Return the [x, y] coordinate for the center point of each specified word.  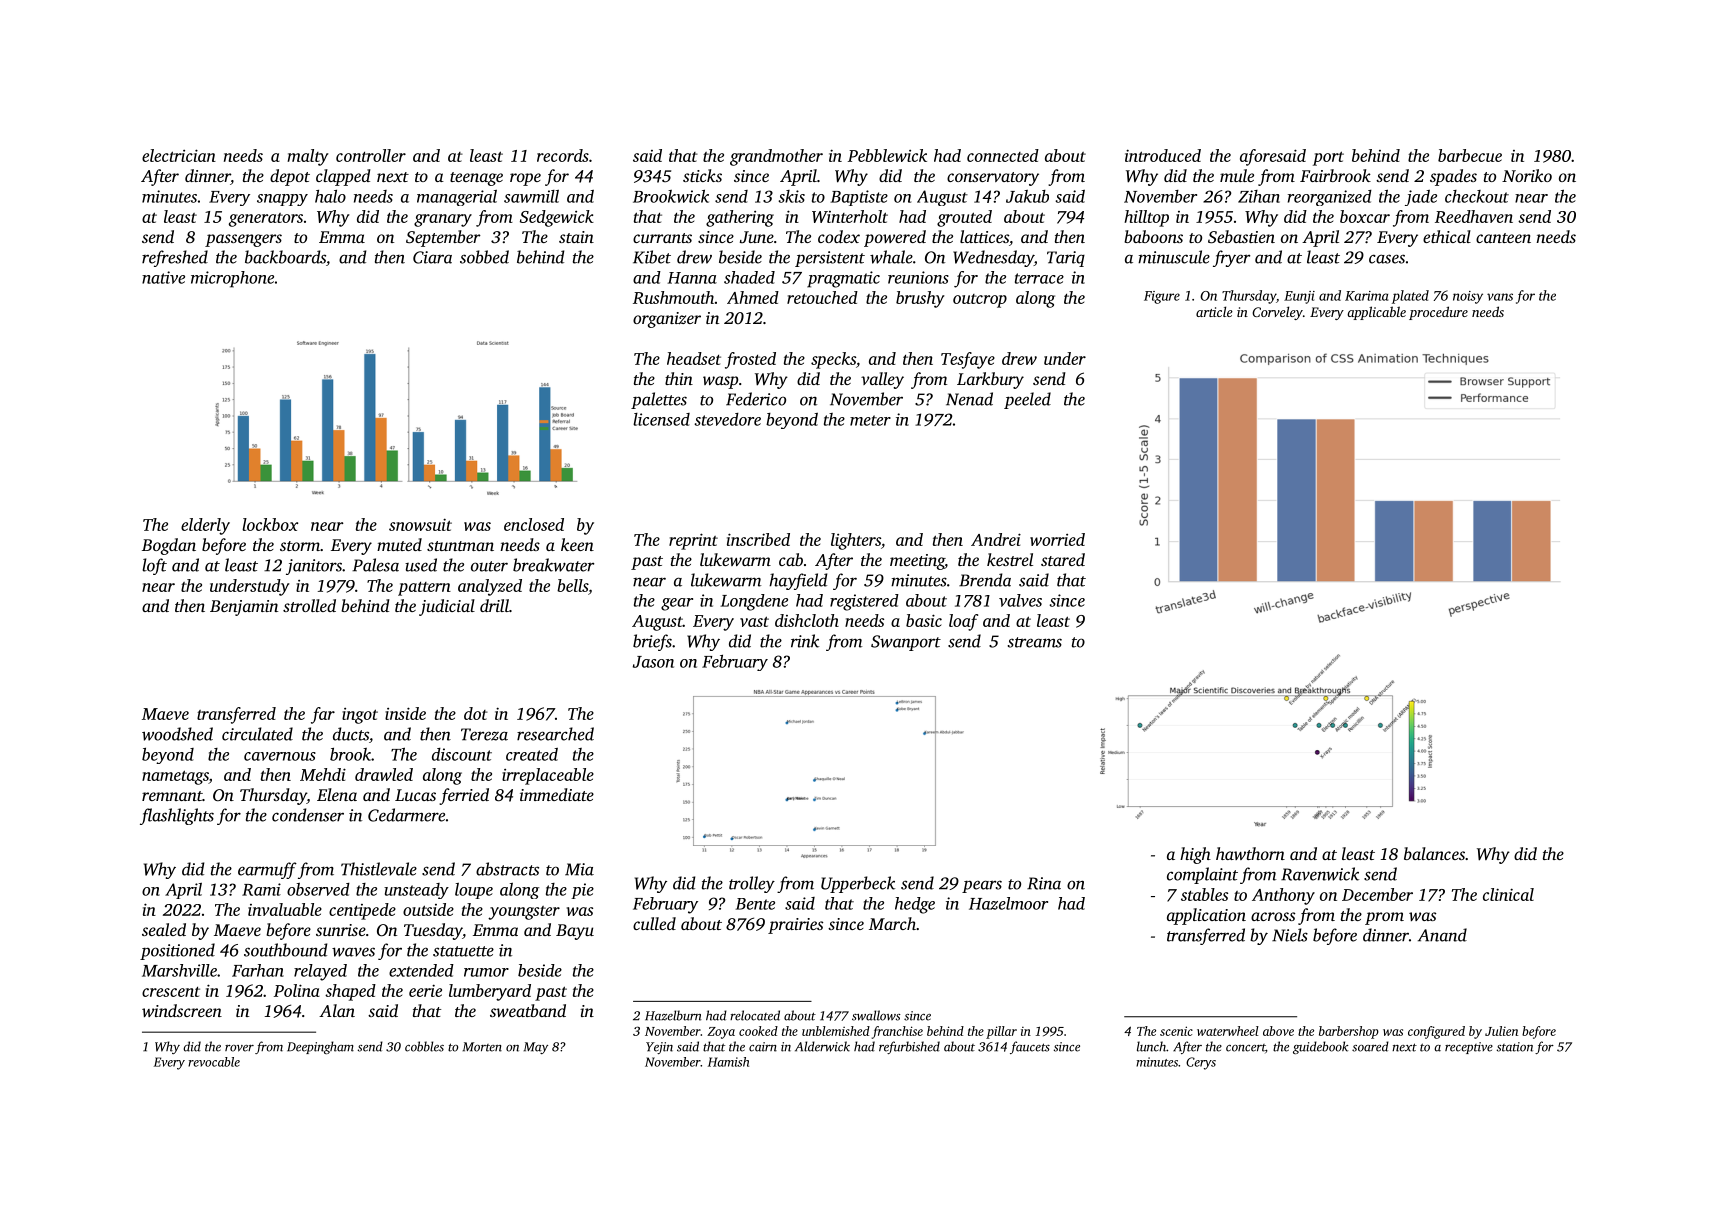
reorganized [1330, 198]
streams [1035, 642]
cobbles [424, 1046]
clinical [1508, 894]
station [1515, 1047]
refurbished [909, 1047]
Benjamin [244, 608]
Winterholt [850, 216]
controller [371, 155]
